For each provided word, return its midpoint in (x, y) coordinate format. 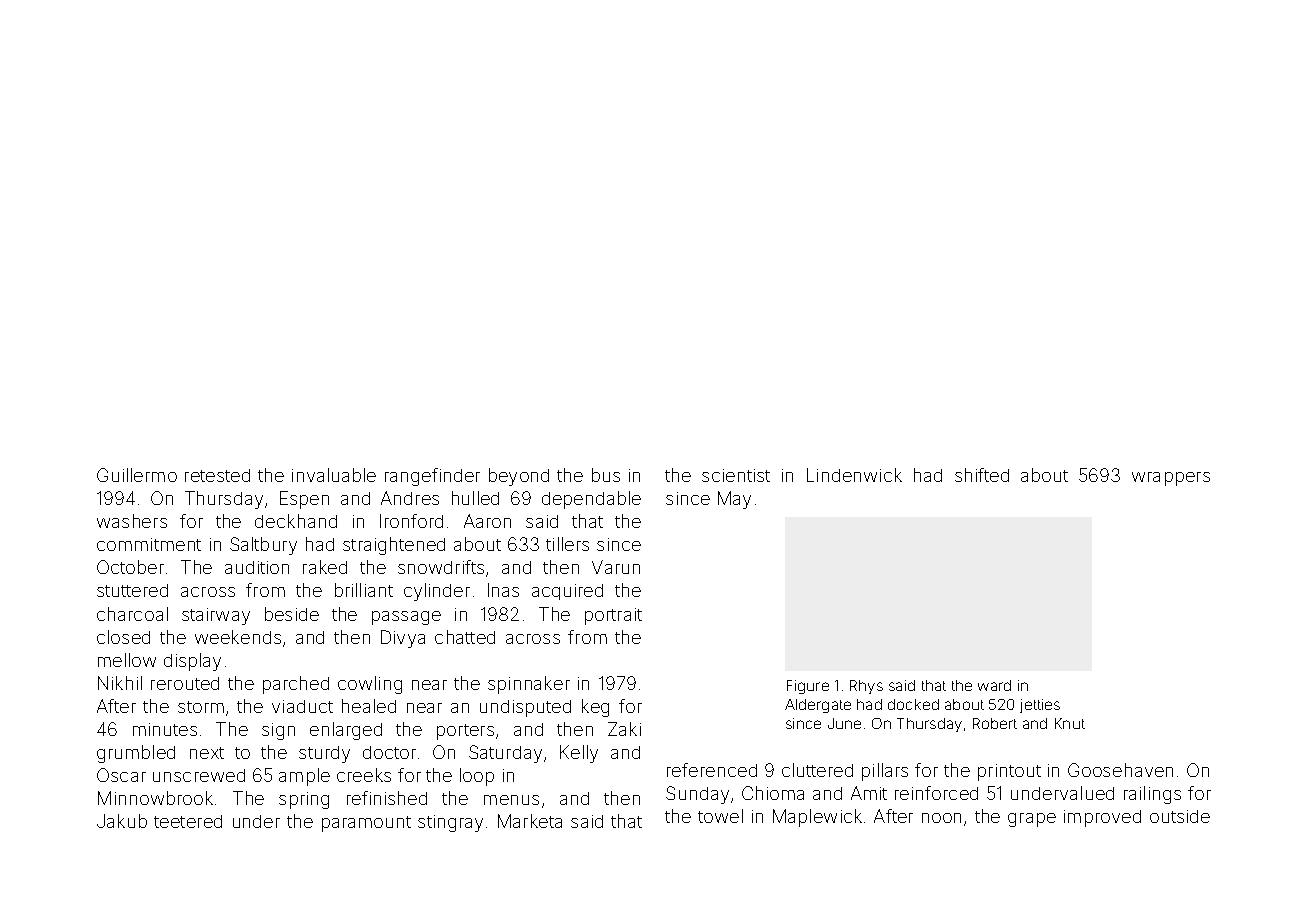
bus (606, 475)
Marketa (530, 821)
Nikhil (120, 683)
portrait (613, 616)
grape (1032, 820)
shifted (982, 475)
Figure (808, 687)
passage (406, 618)
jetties (1040, 706)
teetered (188, 821)
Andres (410, 498)
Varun (616, 567)
